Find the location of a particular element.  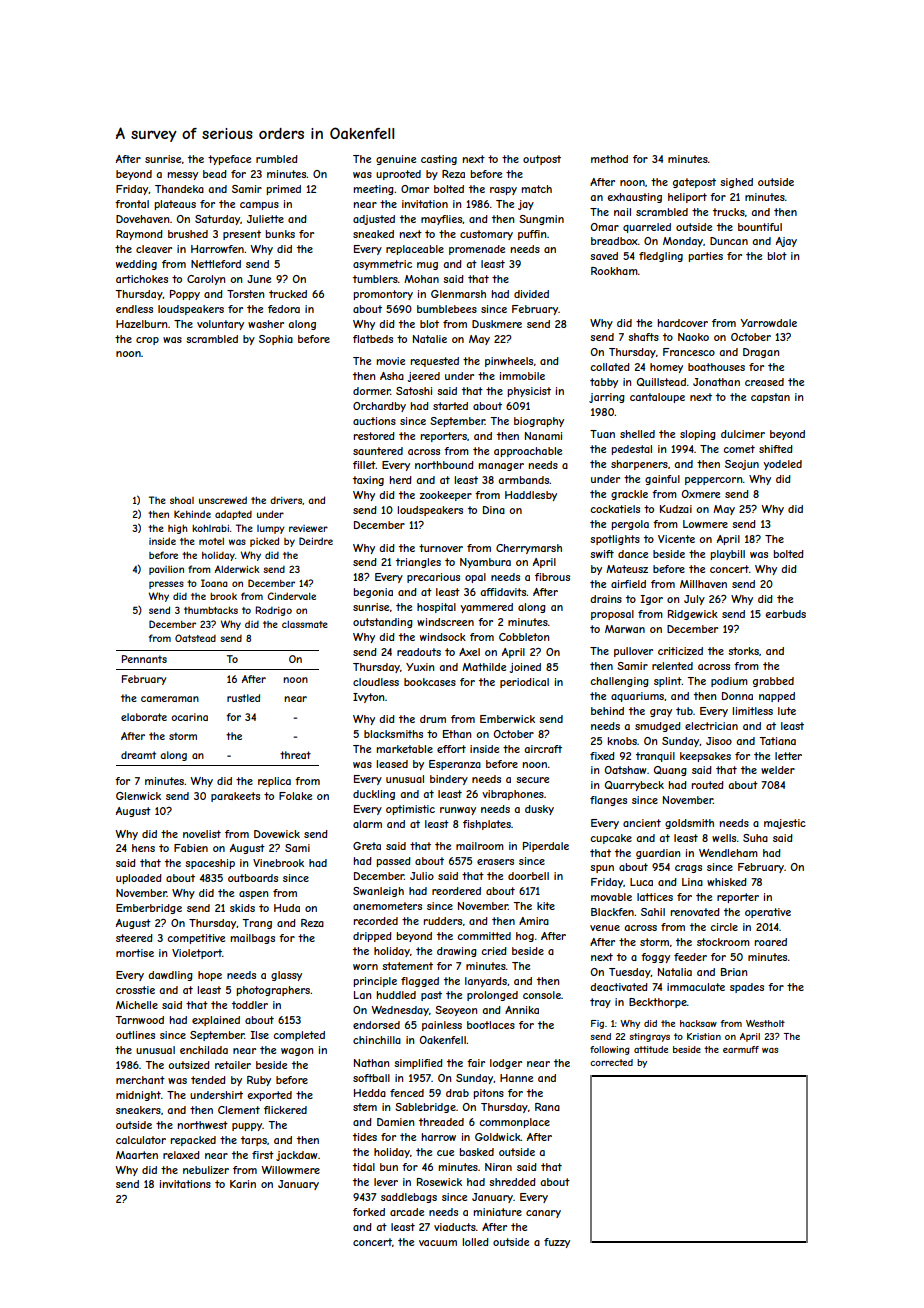

forked is located at coordinates (369, 1212).
